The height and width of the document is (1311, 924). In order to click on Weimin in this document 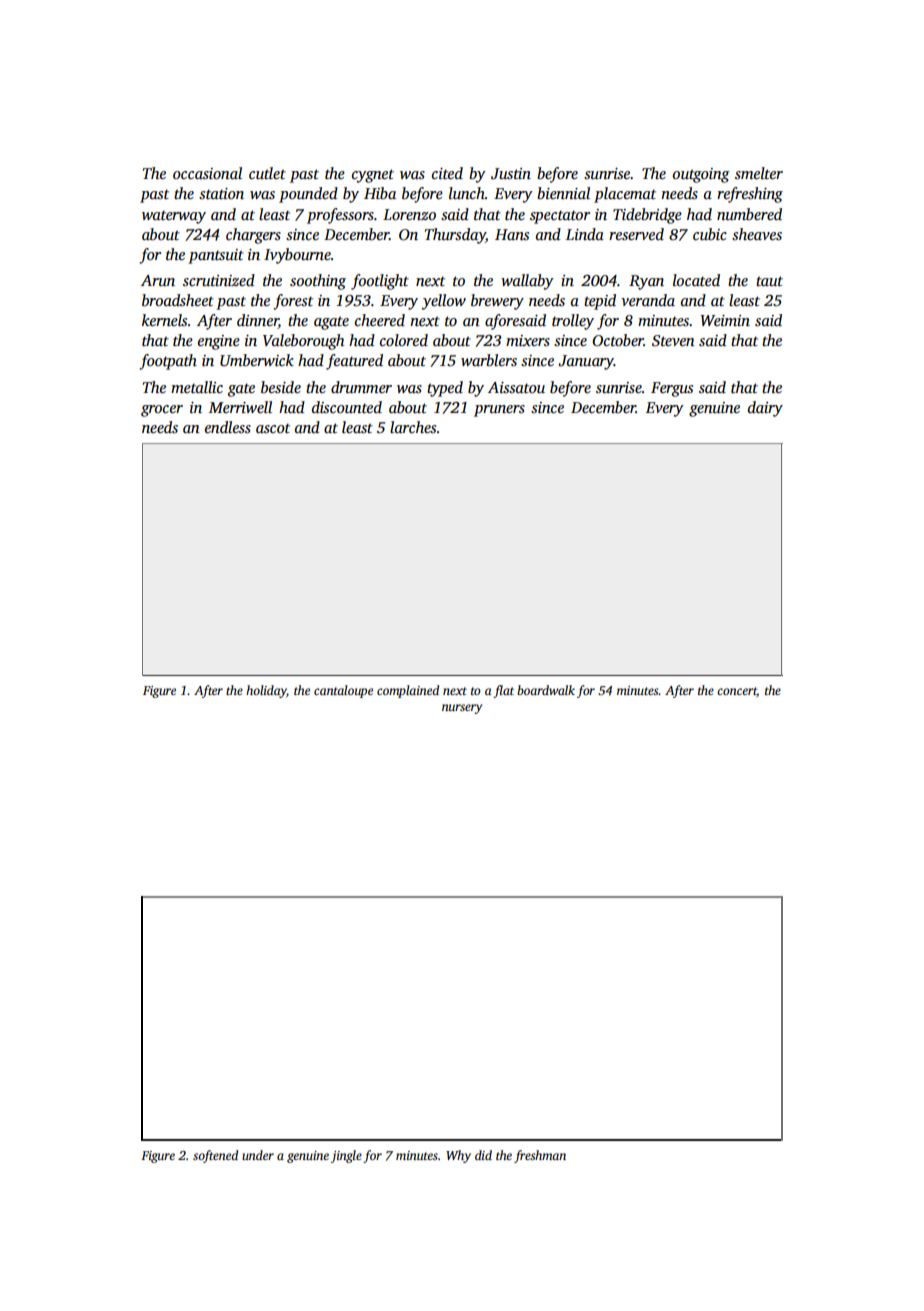, I will do `click(725, 320)`.
